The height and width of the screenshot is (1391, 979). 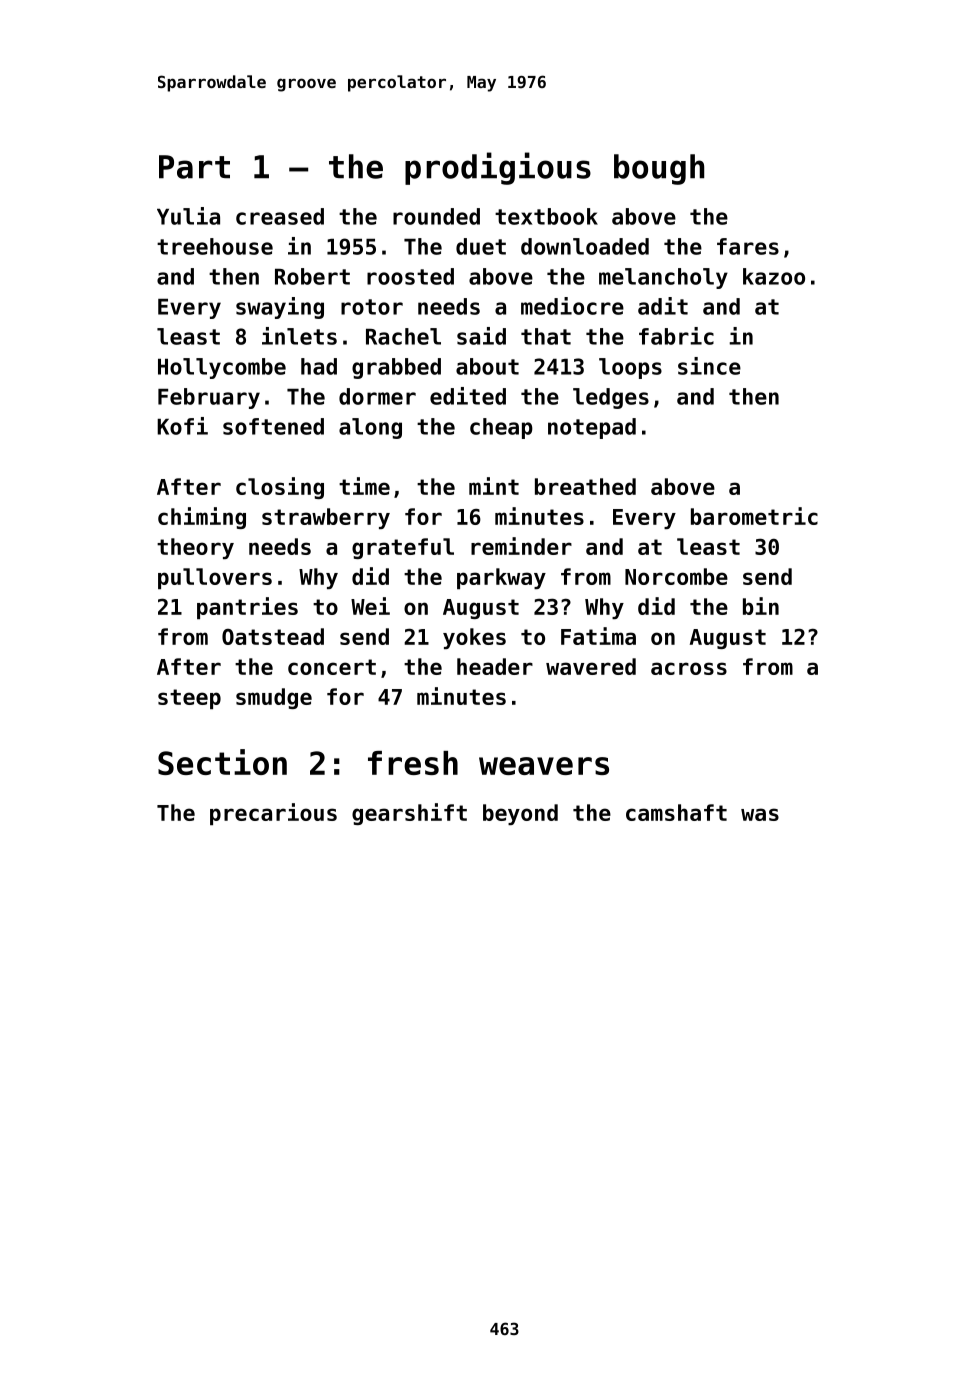 What do you see at coordinates (498, 168) in the screenshot?
I see `prodigious` at bounding box center [498, 168].
